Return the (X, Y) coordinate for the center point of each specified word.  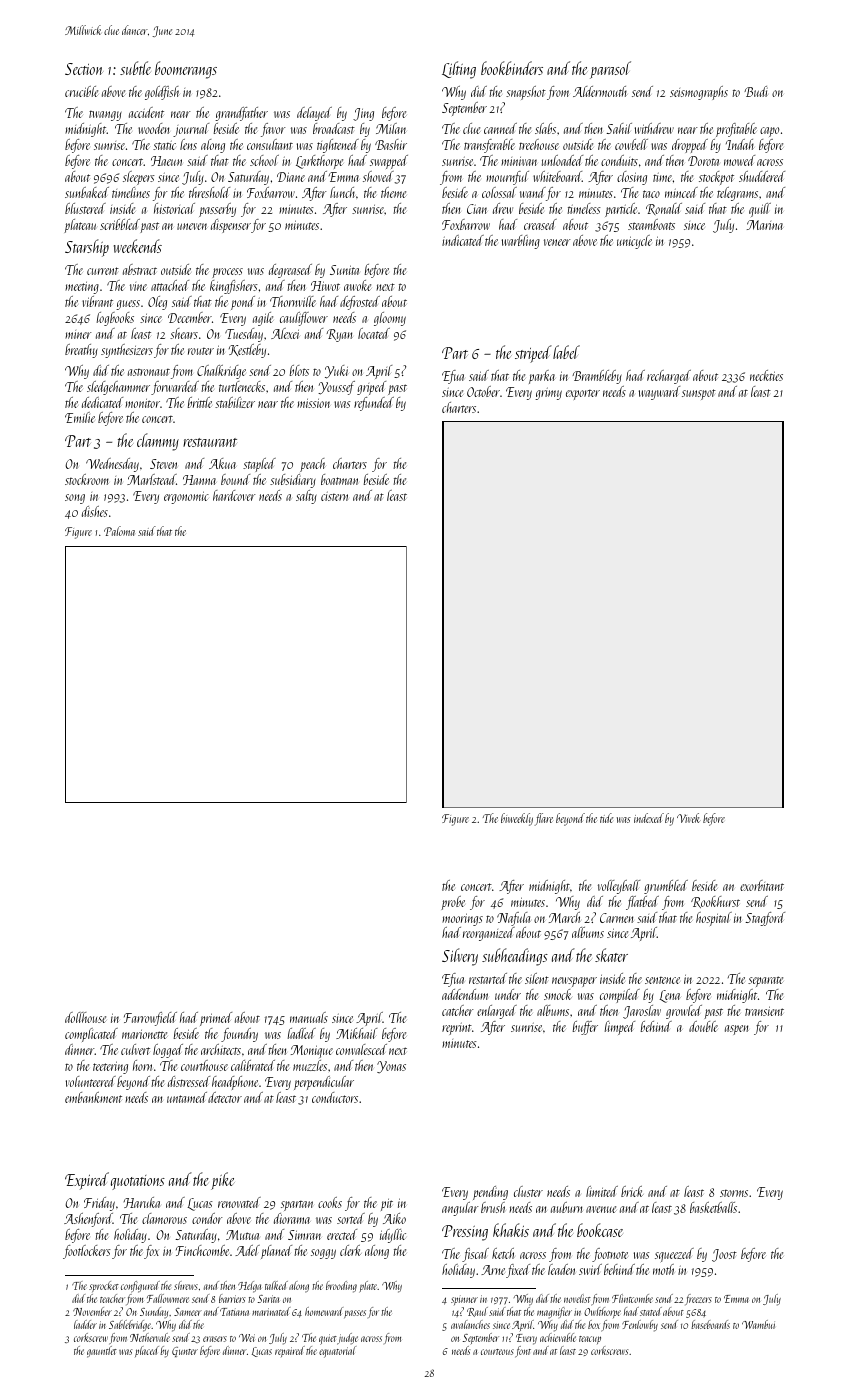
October (483, 391)
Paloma (119, 531)
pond (243, 303)
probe (453, 903)
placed (147, 1351)
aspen (737, 1030)
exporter (583, 395)
